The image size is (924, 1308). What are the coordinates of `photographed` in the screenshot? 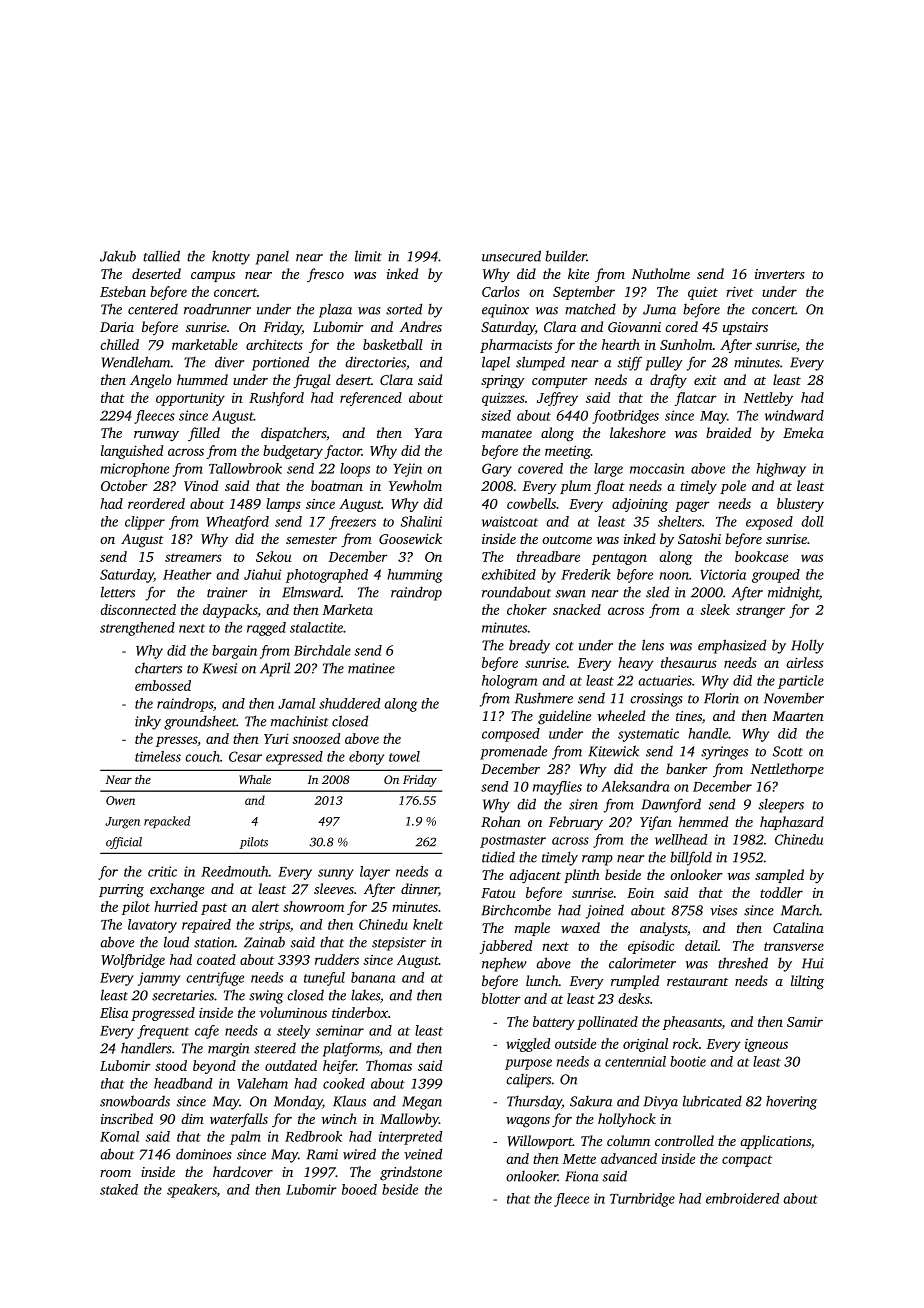 It's located at (327, 576).
